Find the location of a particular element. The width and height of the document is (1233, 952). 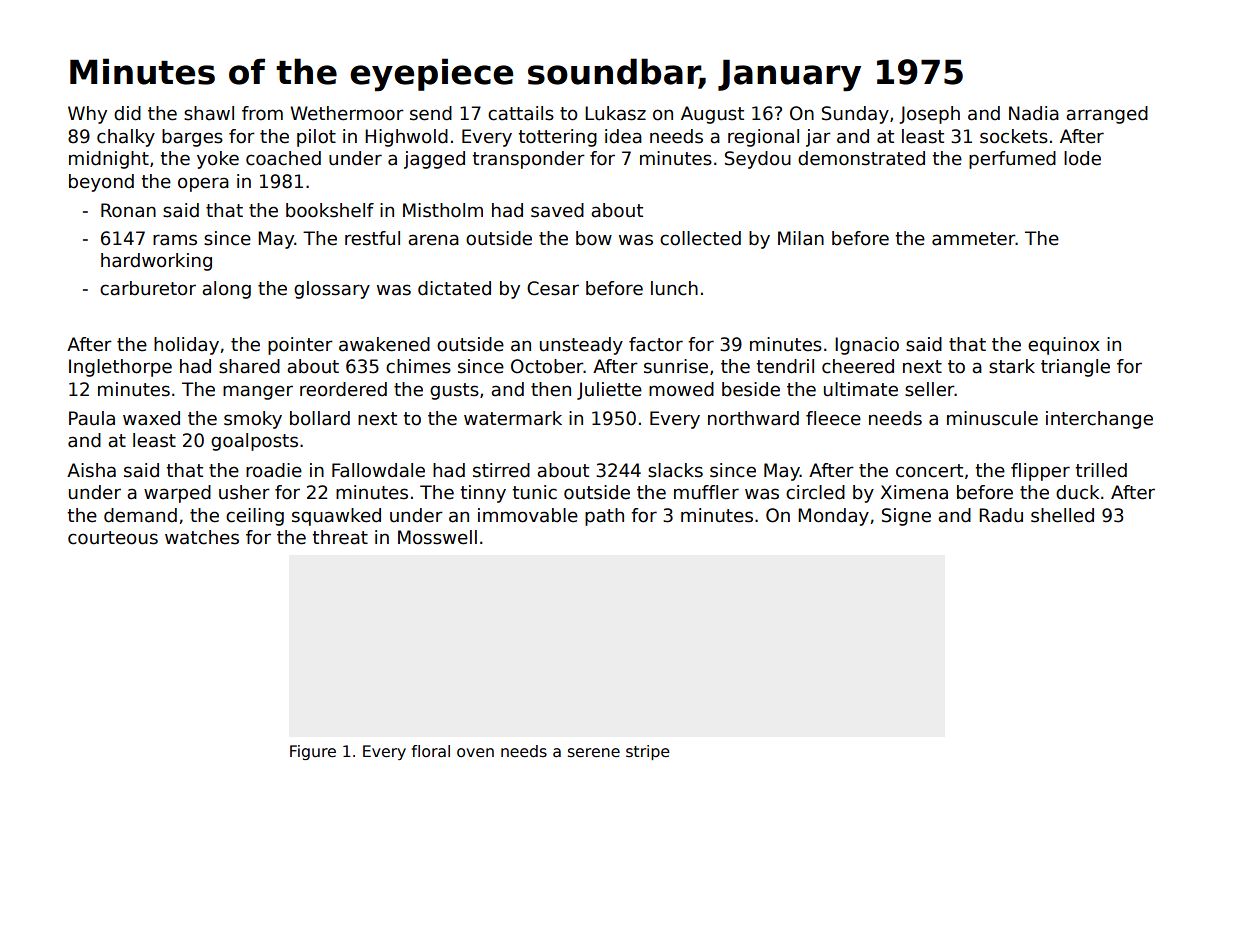

regional is located at coordinates (763, 138).
